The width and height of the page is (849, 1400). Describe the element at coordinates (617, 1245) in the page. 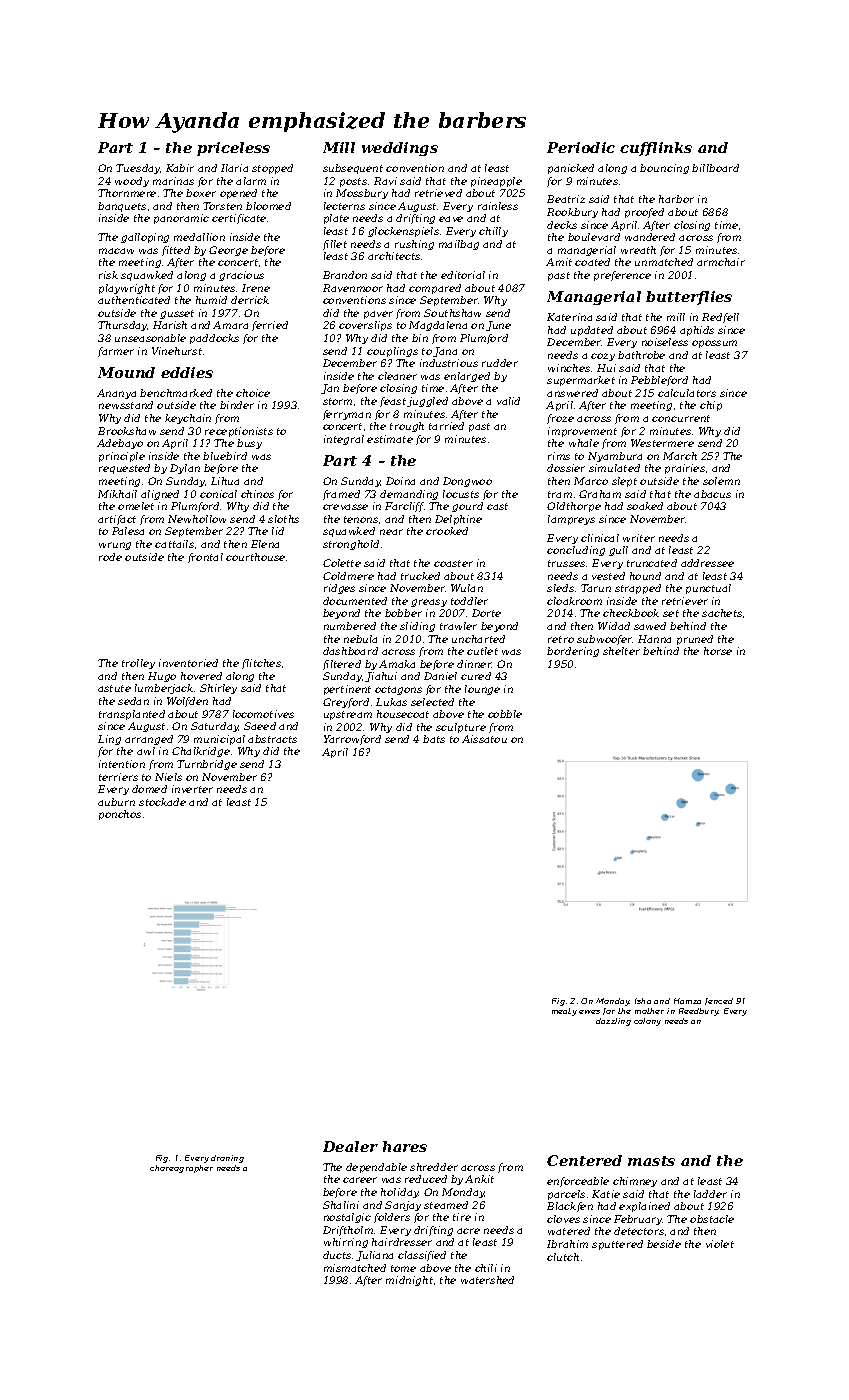

I see `sputtered` at that location.
